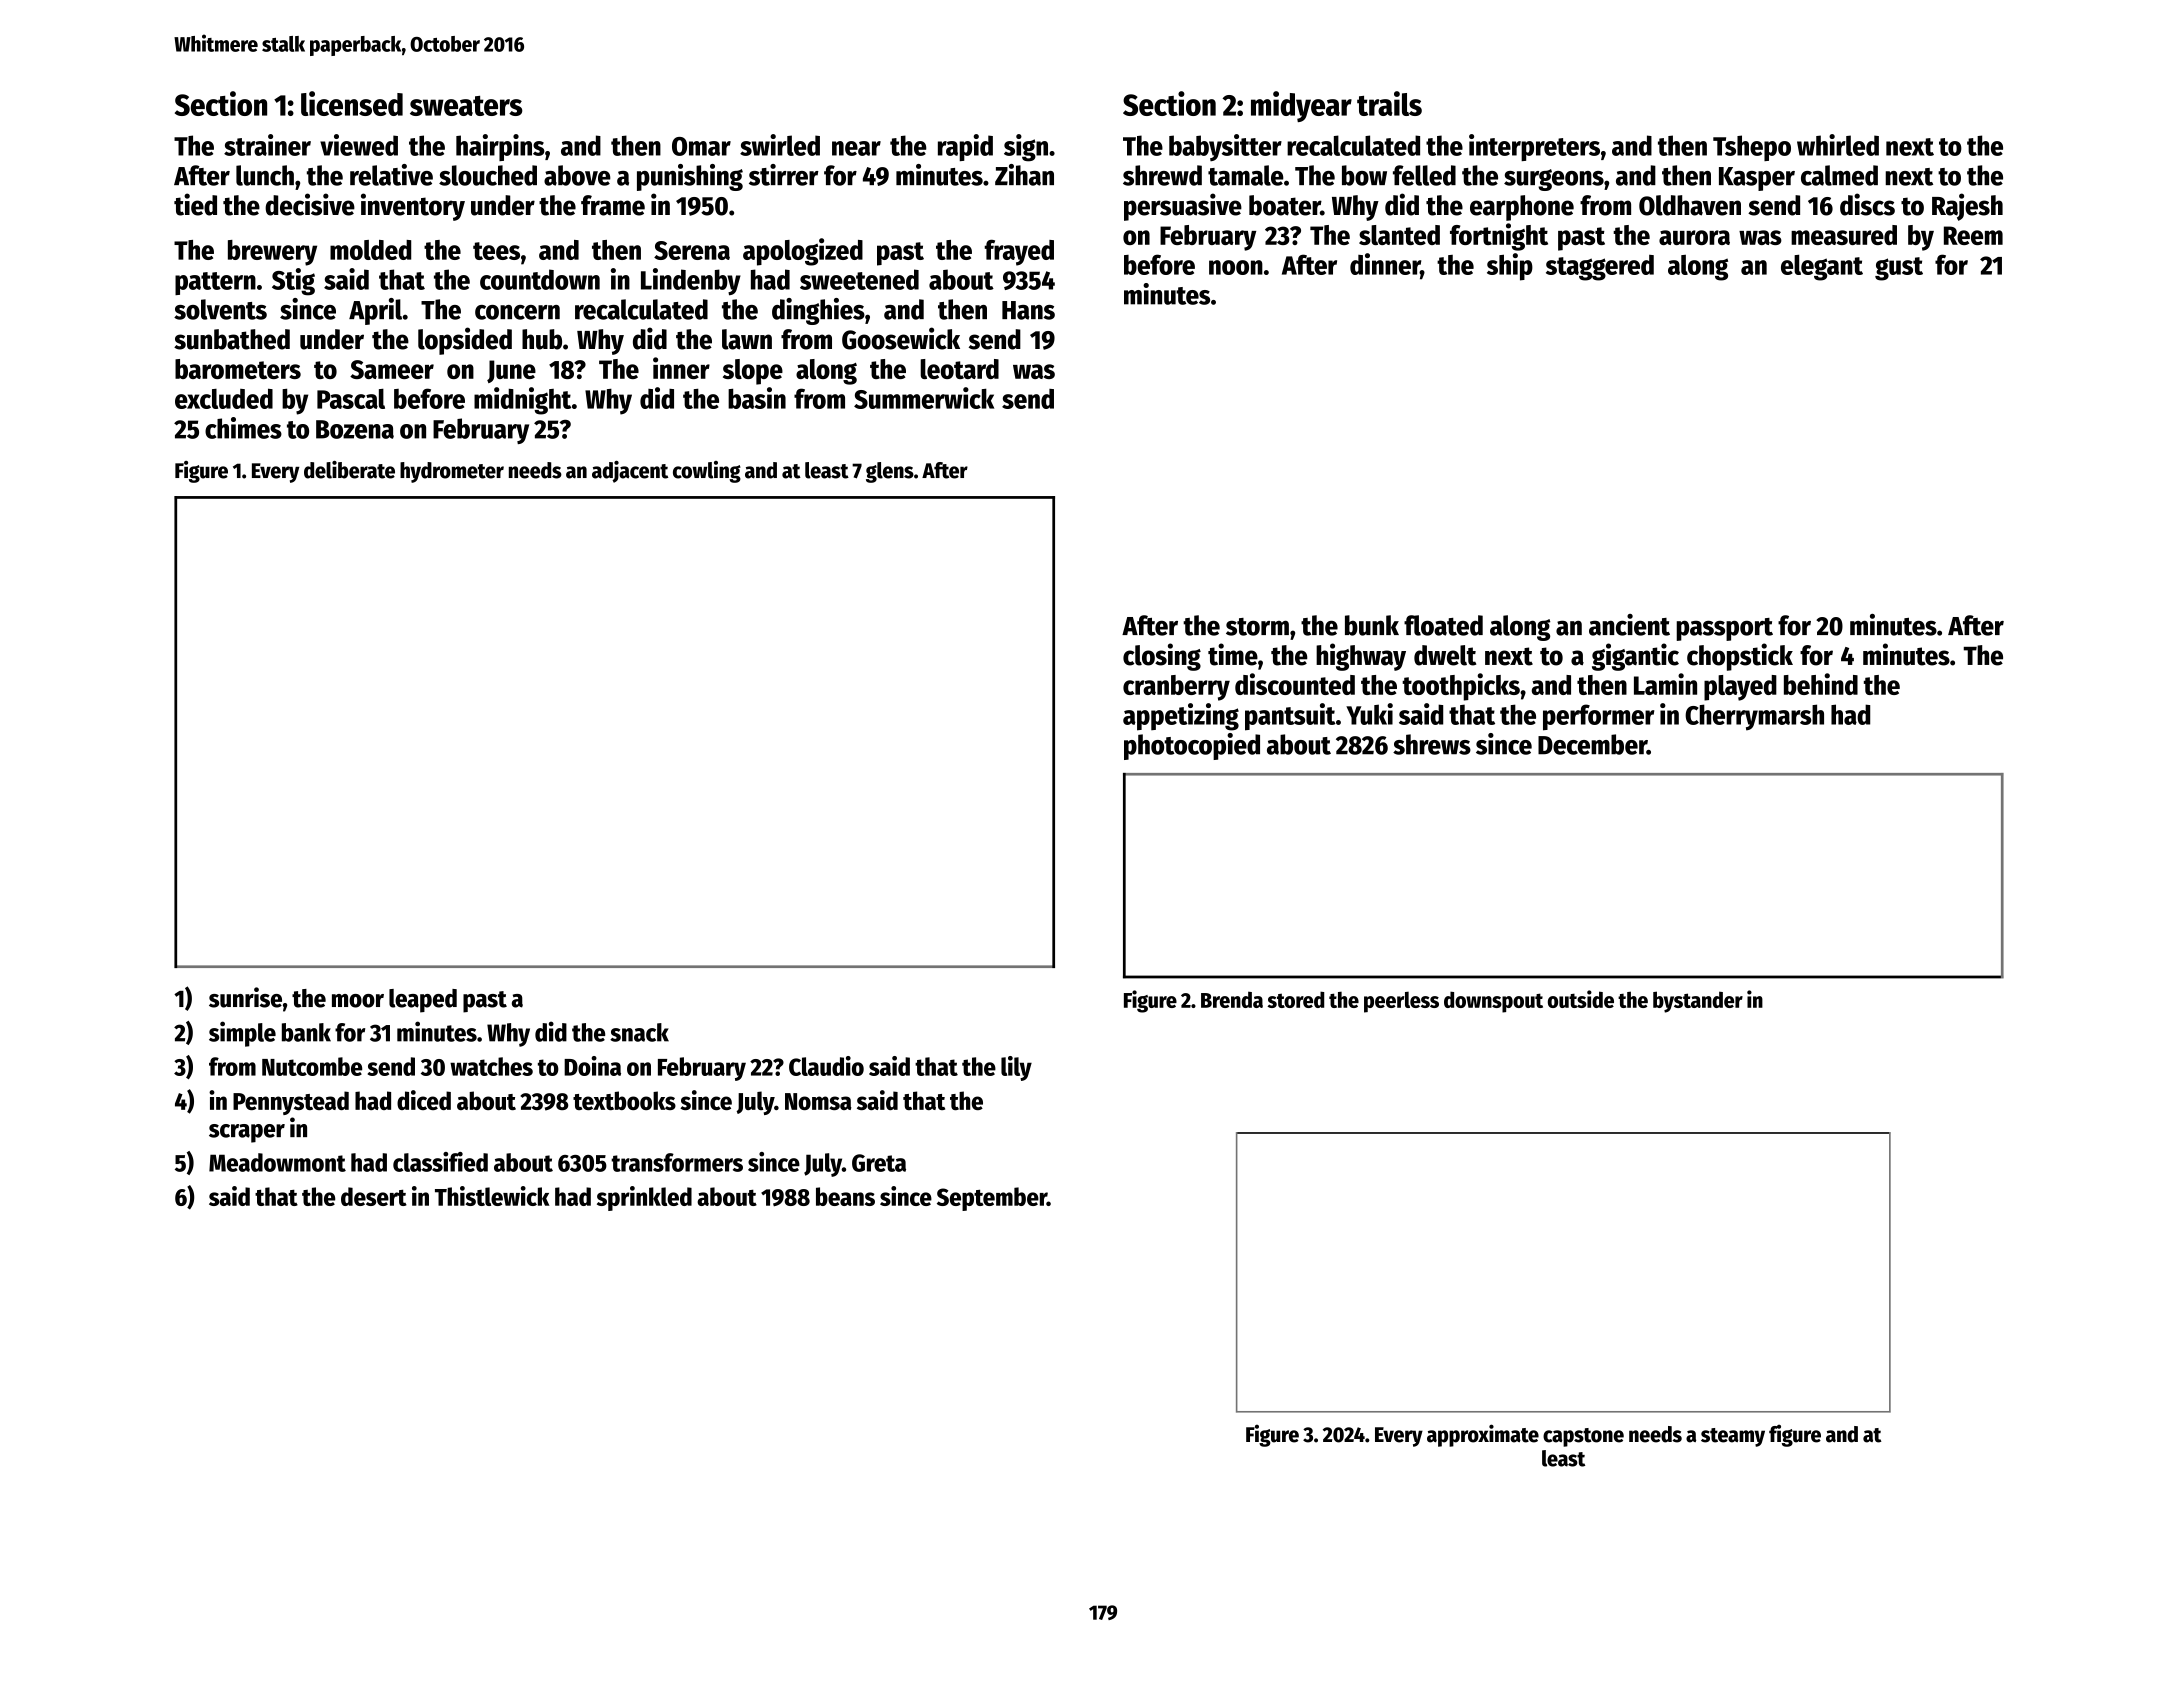 The image size is (2178, 1683). I want to click on sprinkled, so click(644, 1198).
